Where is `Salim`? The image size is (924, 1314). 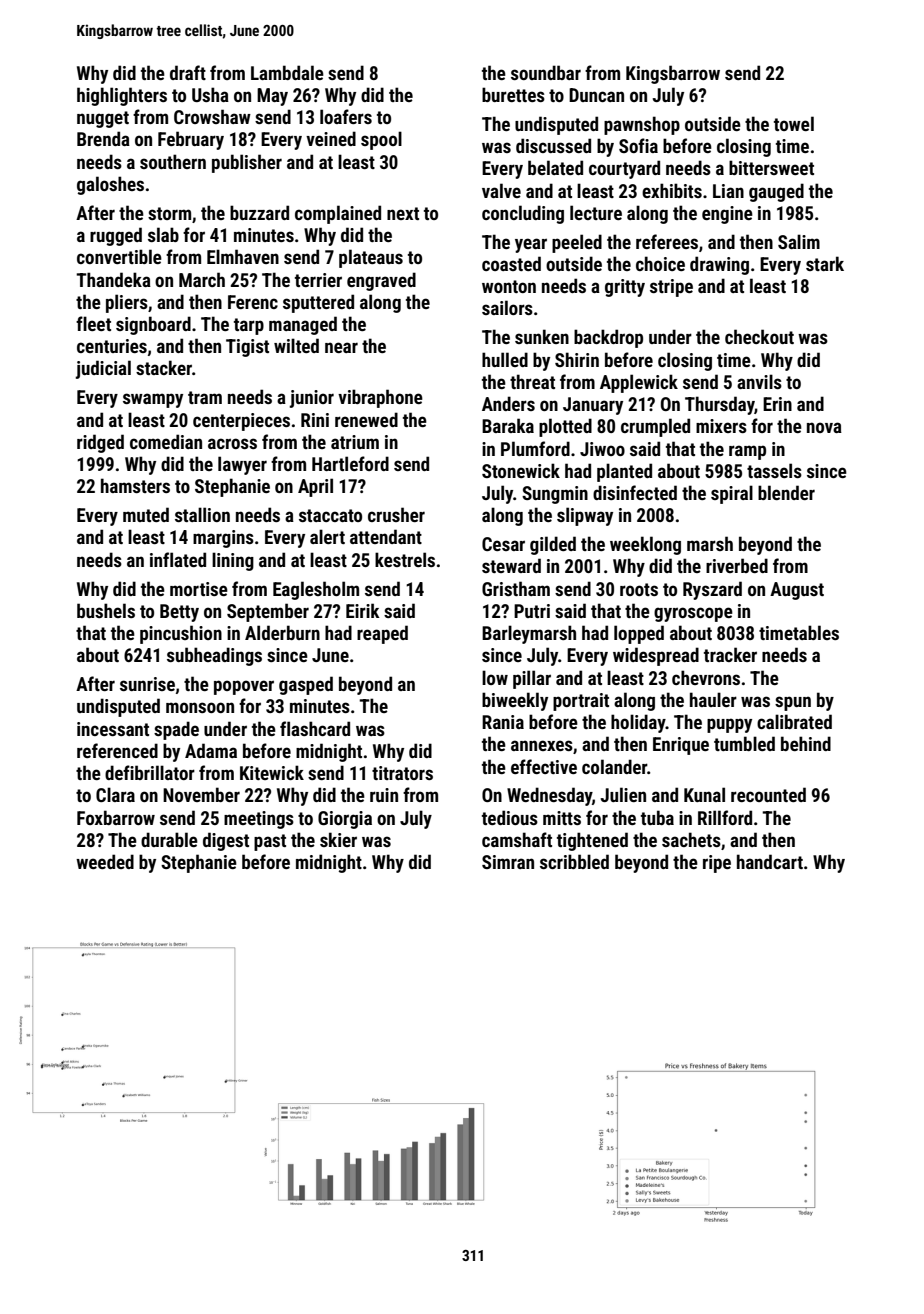
Salim is located at coordinates (799, 241).
